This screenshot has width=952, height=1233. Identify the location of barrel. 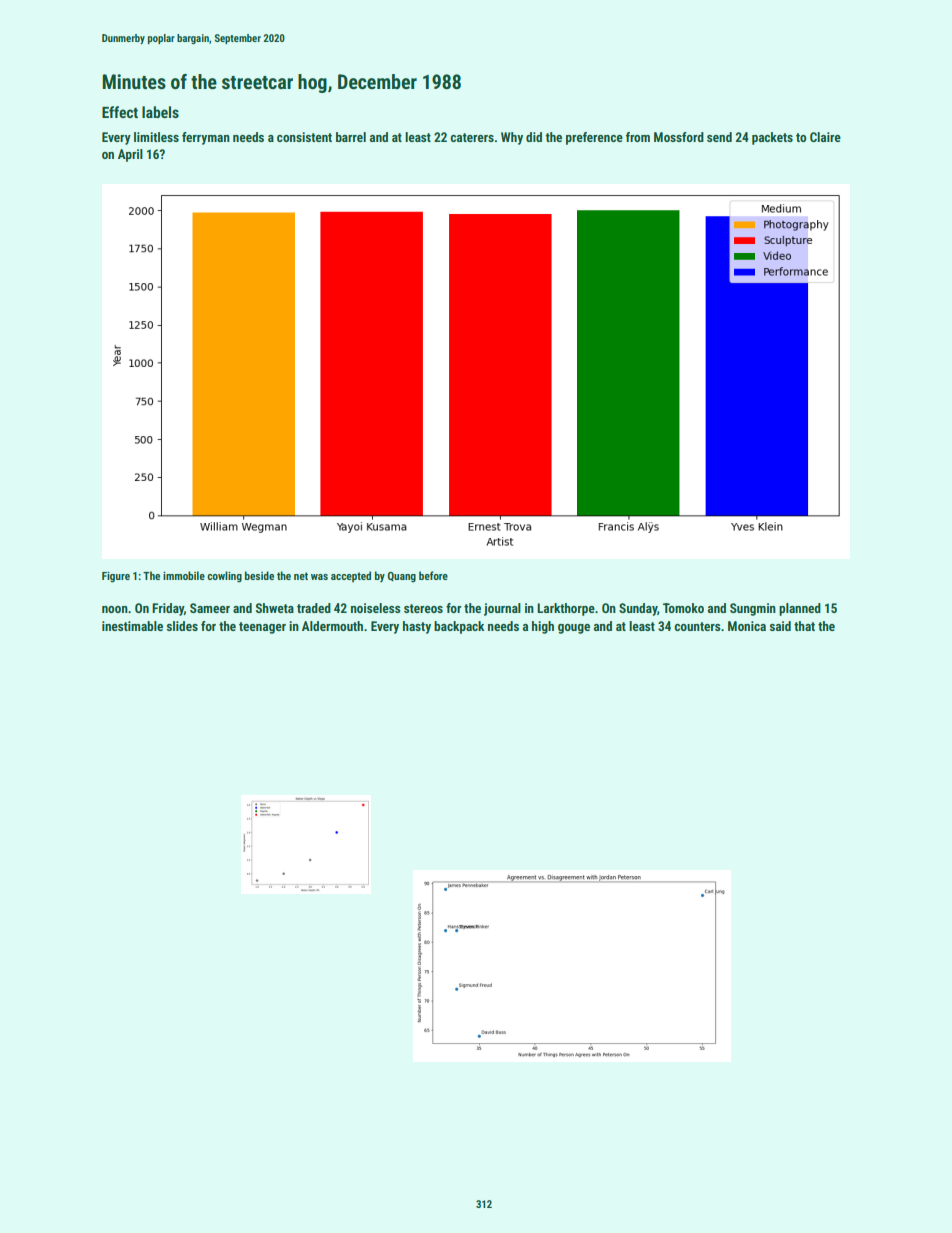
(351, 137).
